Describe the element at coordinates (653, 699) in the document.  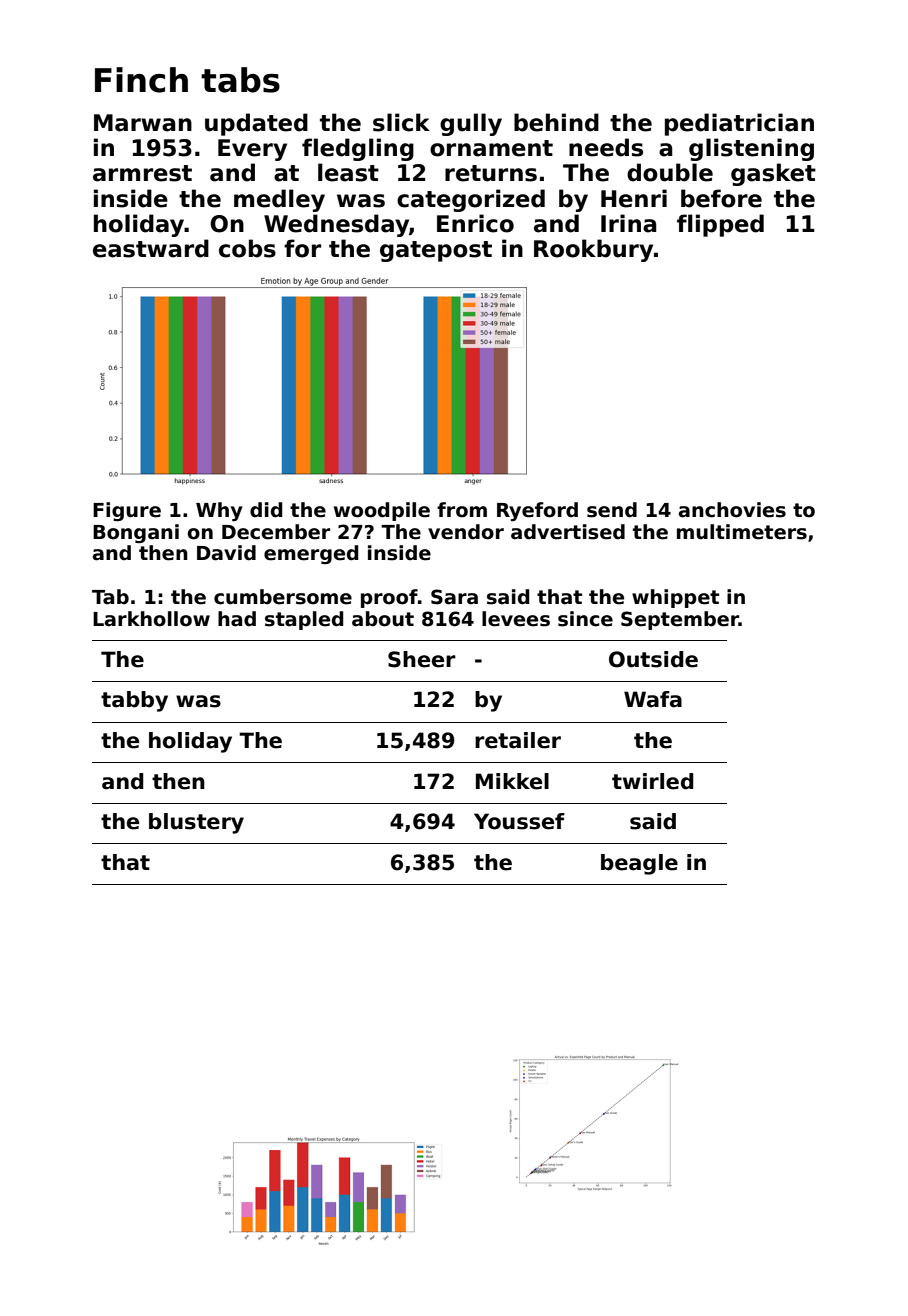
I see `Wafa` at that location.
